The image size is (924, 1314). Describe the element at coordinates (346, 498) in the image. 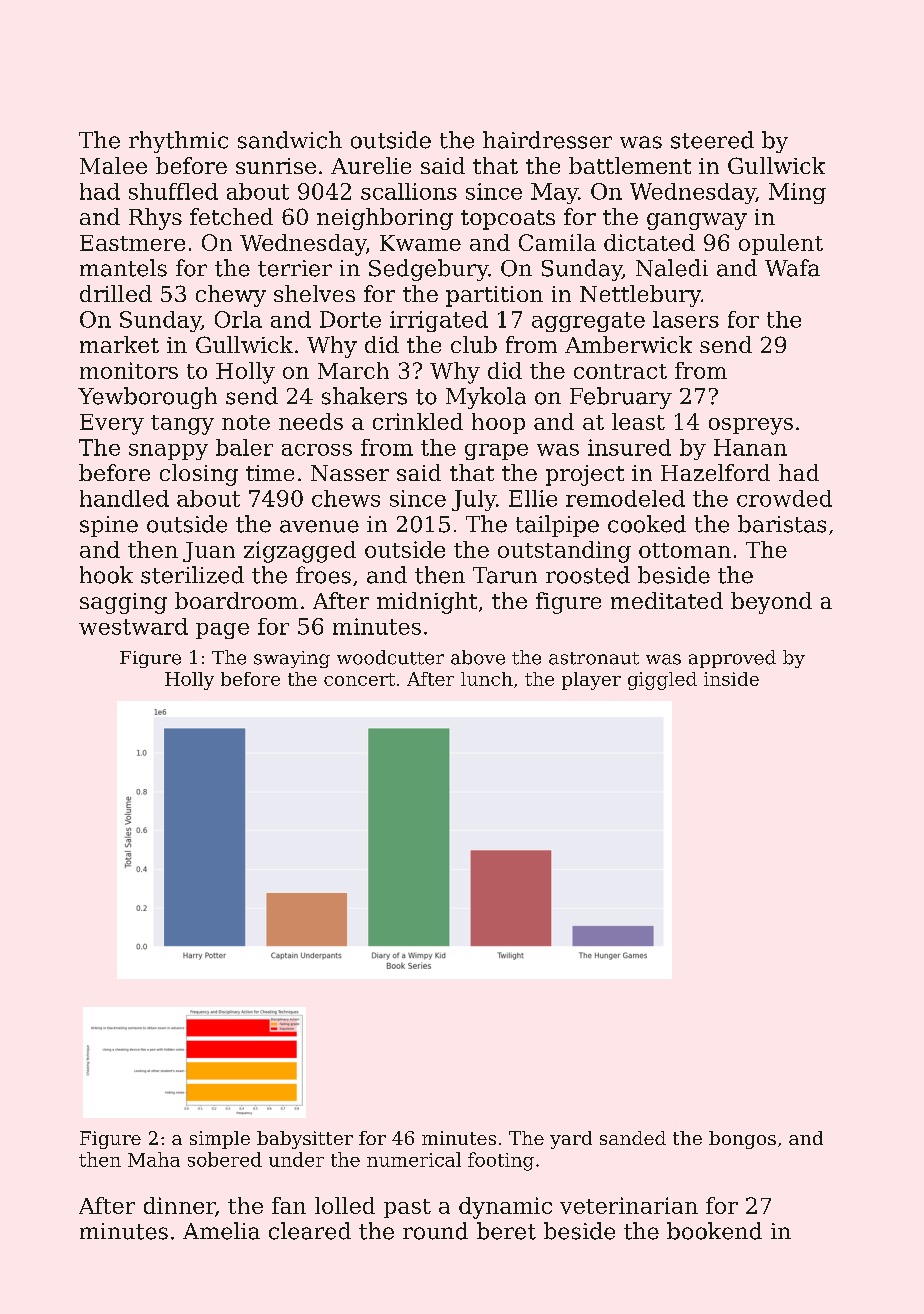

I see `chews` at that location.
